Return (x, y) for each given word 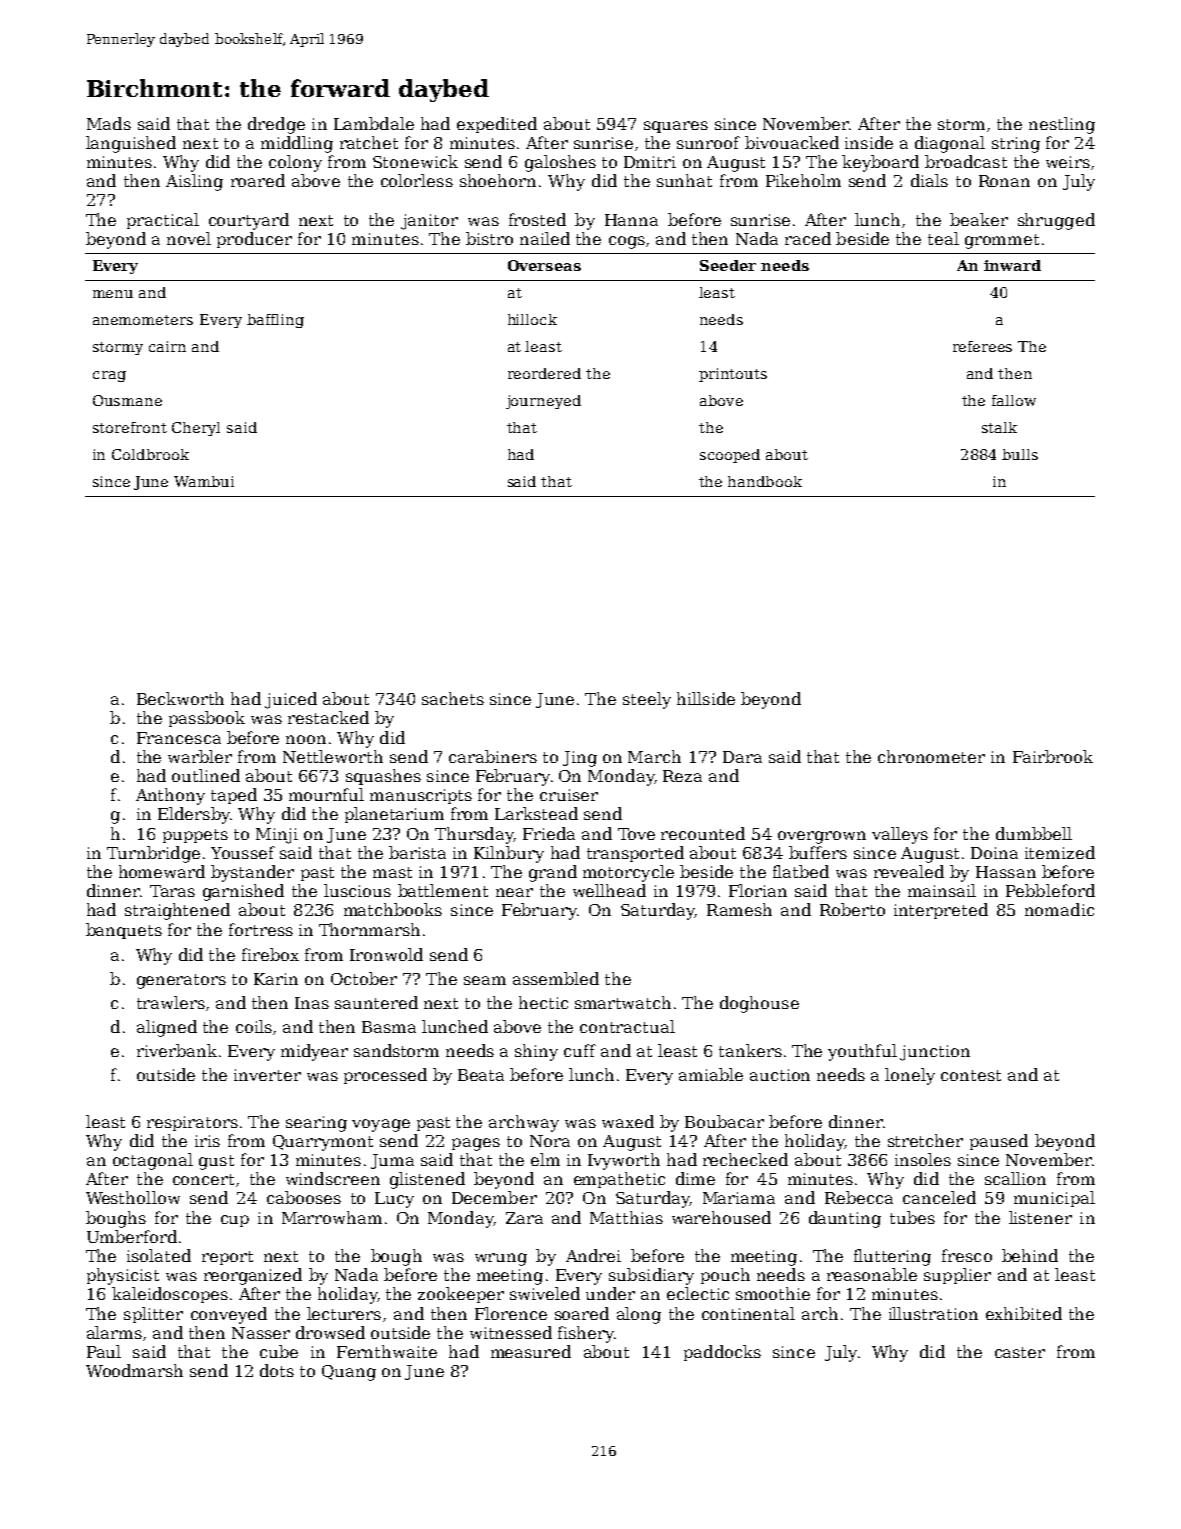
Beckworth (180, 698)
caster (1020, 1352)
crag (109, 376)
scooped (730, 456)
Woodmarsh (134, 1370)
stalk (999, 427)
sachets (453, 698)
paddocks (722, 1353)
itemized (1060, 852)
